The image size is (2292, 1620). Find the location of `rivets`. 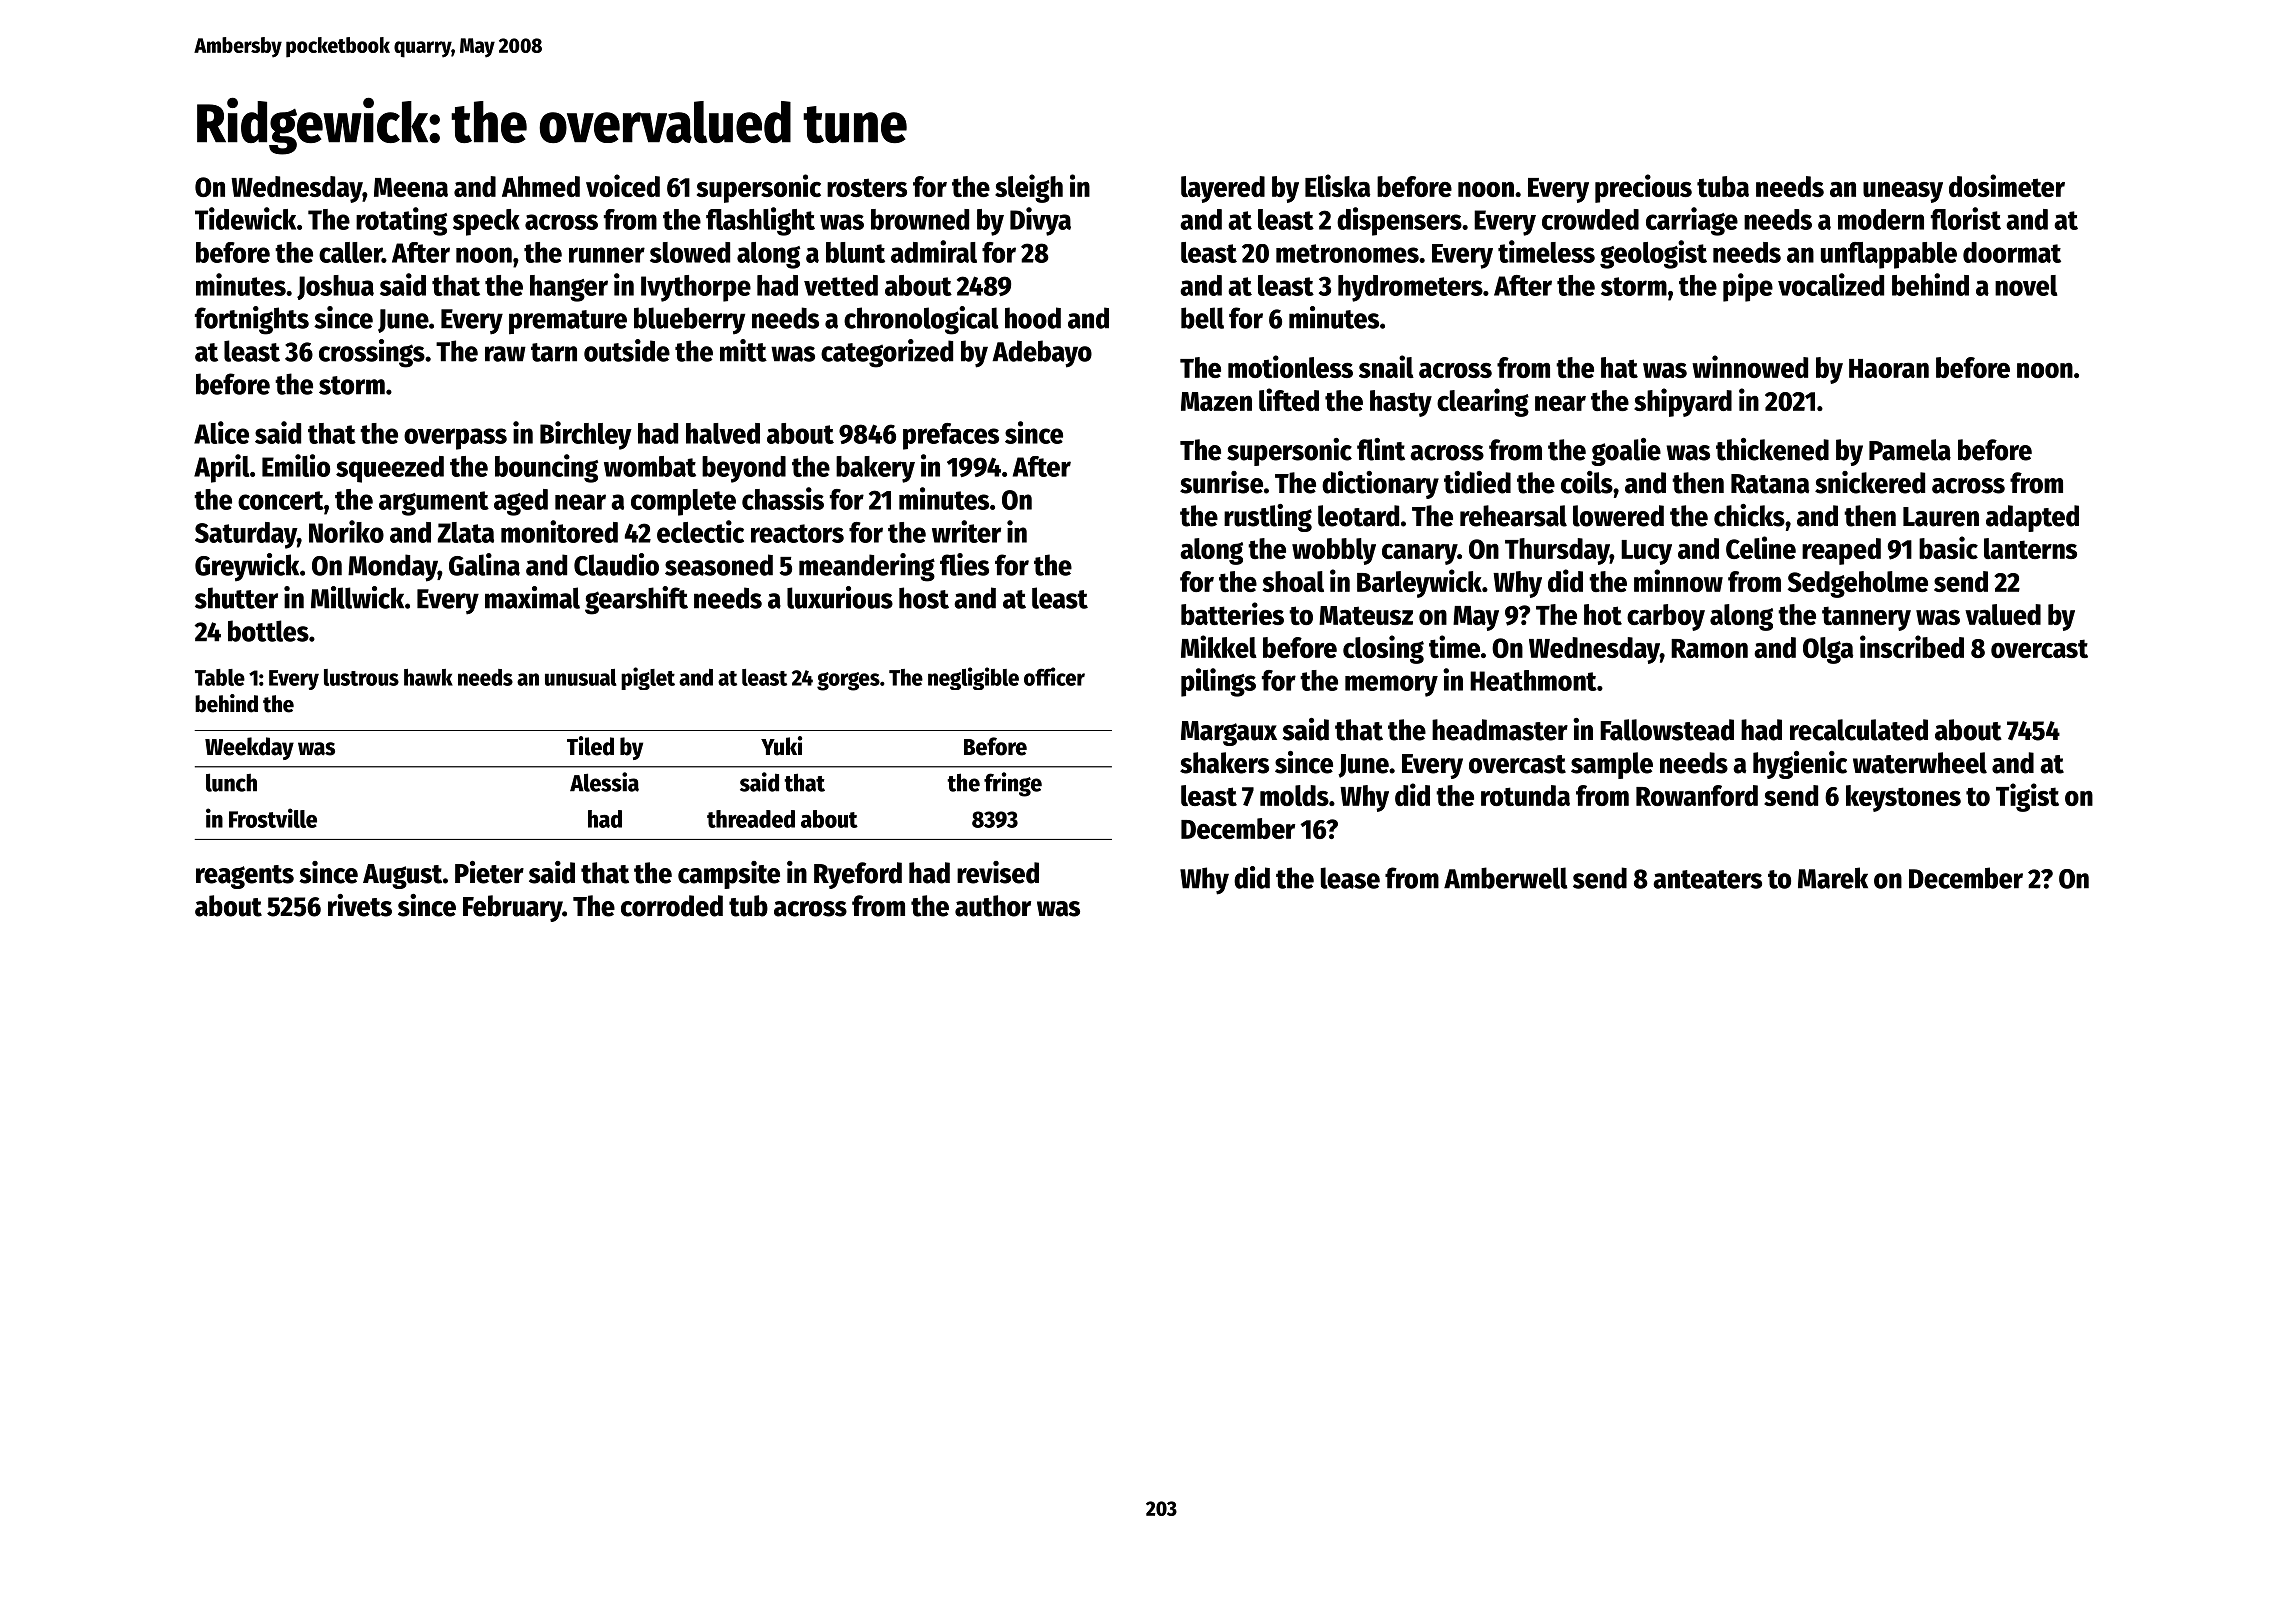

rivets is located at coordinates (360, 905).
